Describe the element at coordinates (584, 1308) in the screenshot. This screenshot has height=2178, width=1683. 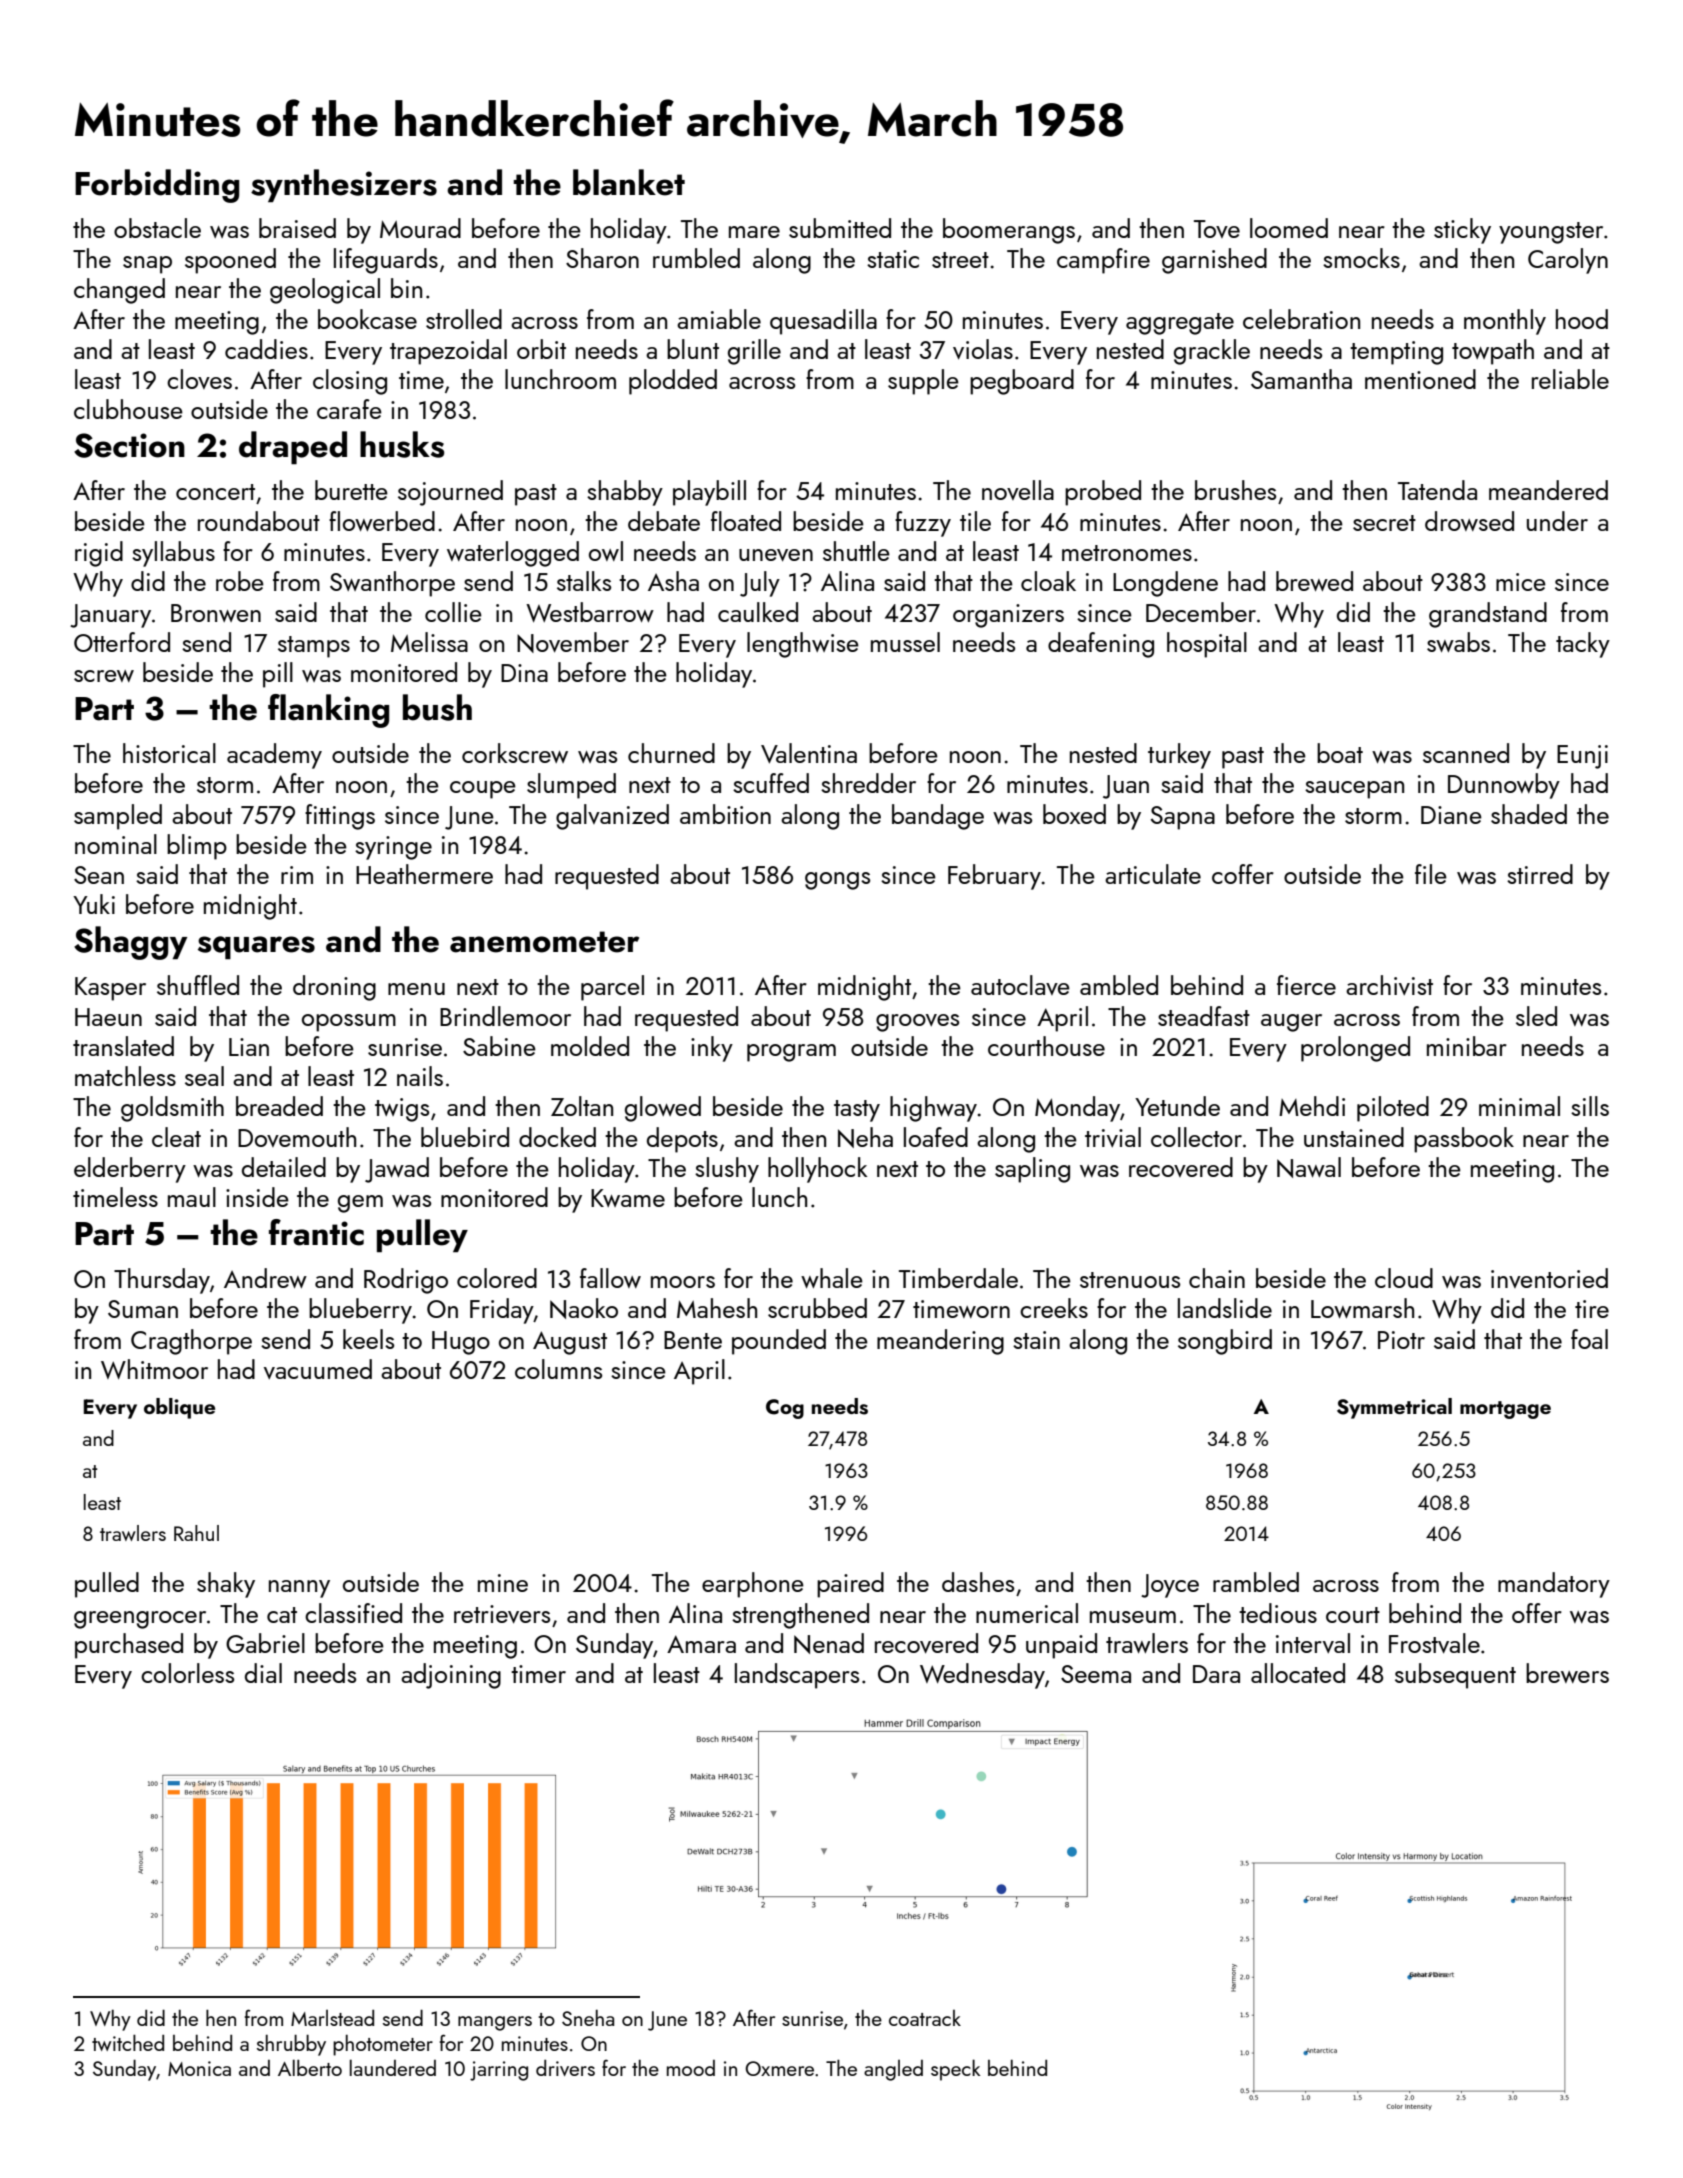
I see `Naoko` at that location.
